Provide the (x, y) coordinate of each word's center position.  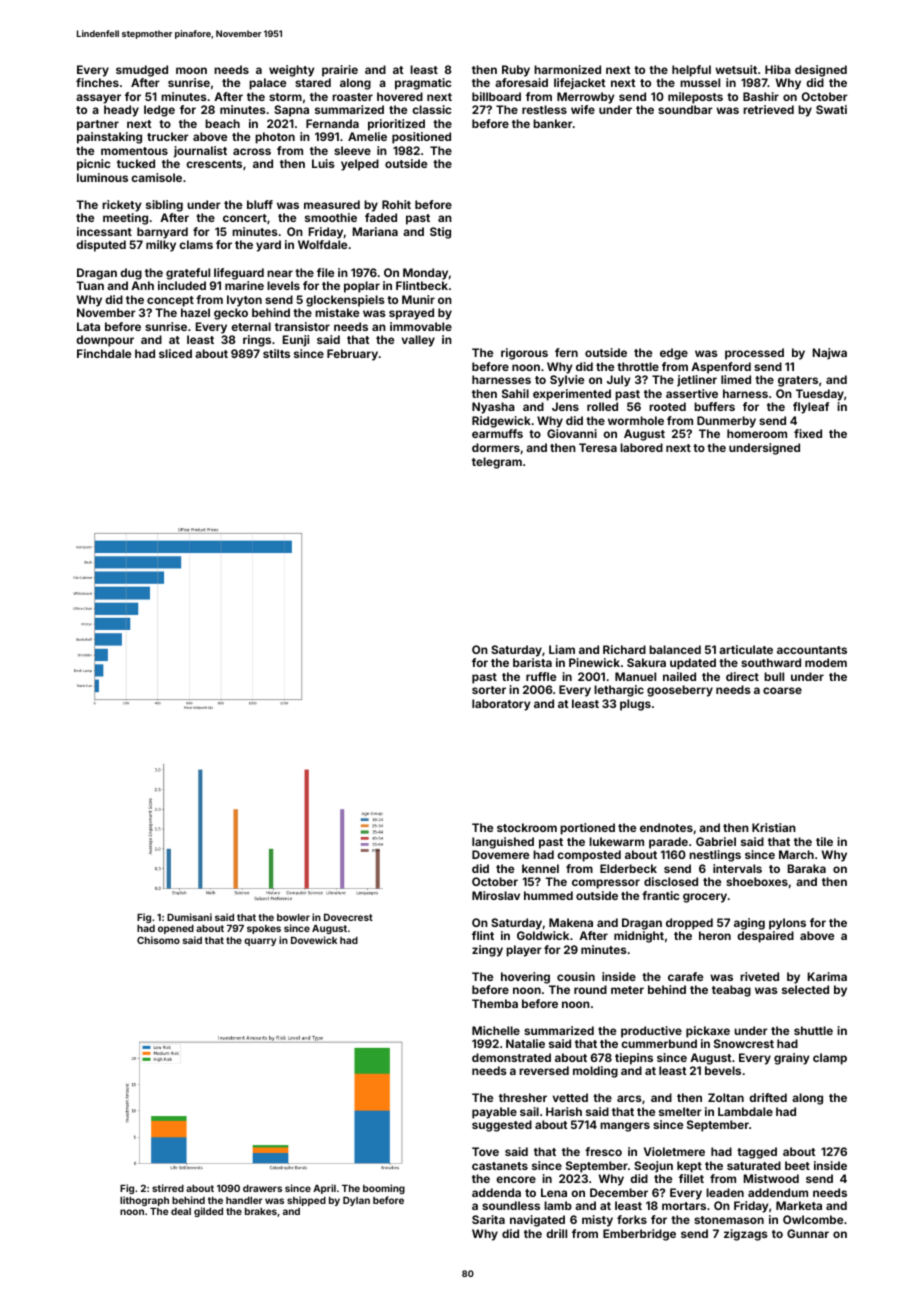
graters (798, 381)
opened (176, 929)
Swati (831, 109)
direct (742, 676)
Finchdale (104, 353)
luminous (102, 177)
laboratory (501, 705)
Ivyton (244, 301)
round (590, 989)
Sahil (515, 393)
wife (583, 109)
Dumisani (189, 917)
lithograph (144, 1201)
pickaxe (708, 1032)
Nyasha (493, 408)
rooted (667, 406)
